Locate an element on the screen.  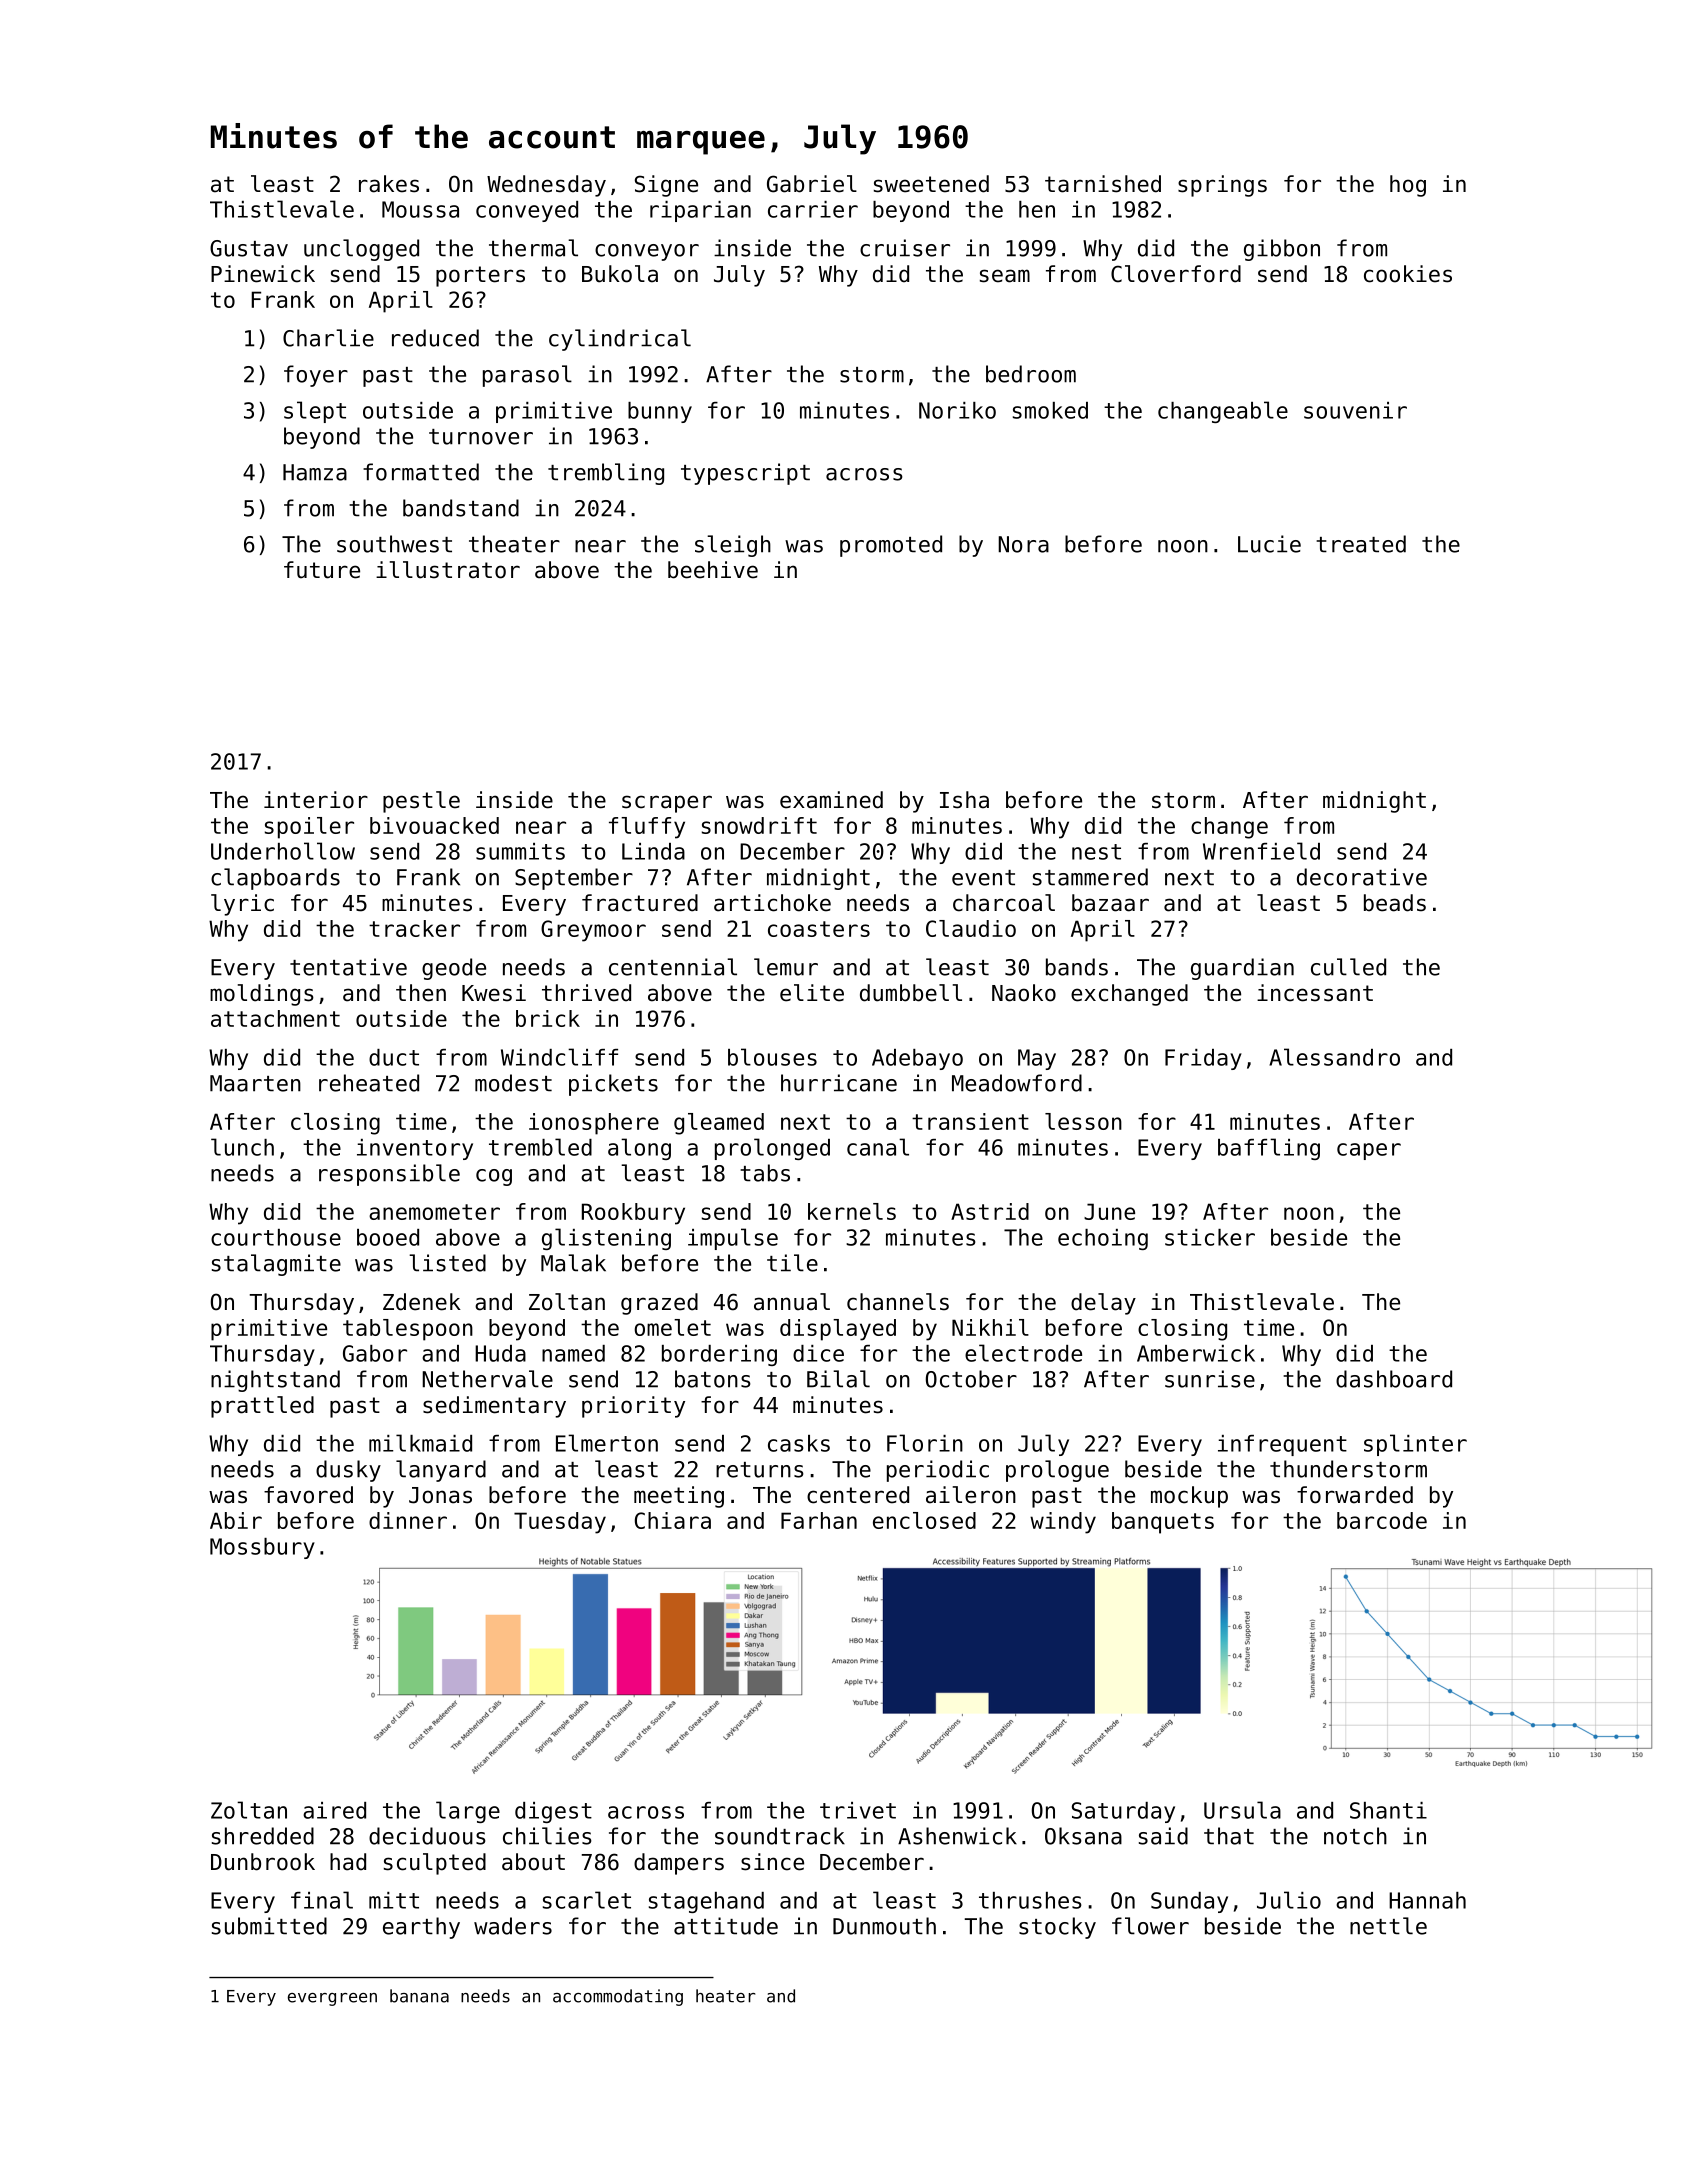
spoiler is located at coordinates (309, 828).
